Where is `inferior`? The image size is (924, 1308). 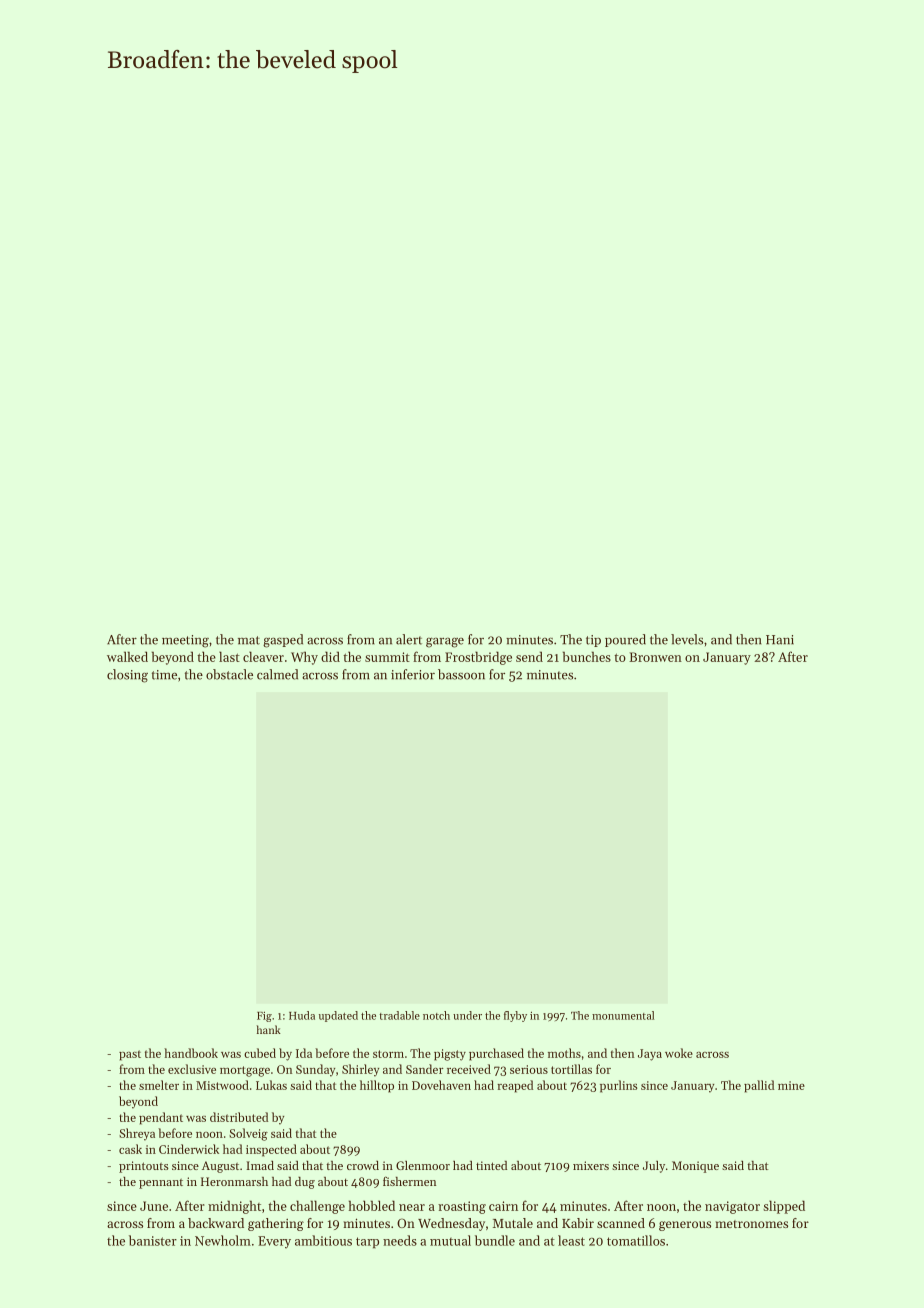 inferior is located at coordinates (413, 674).
